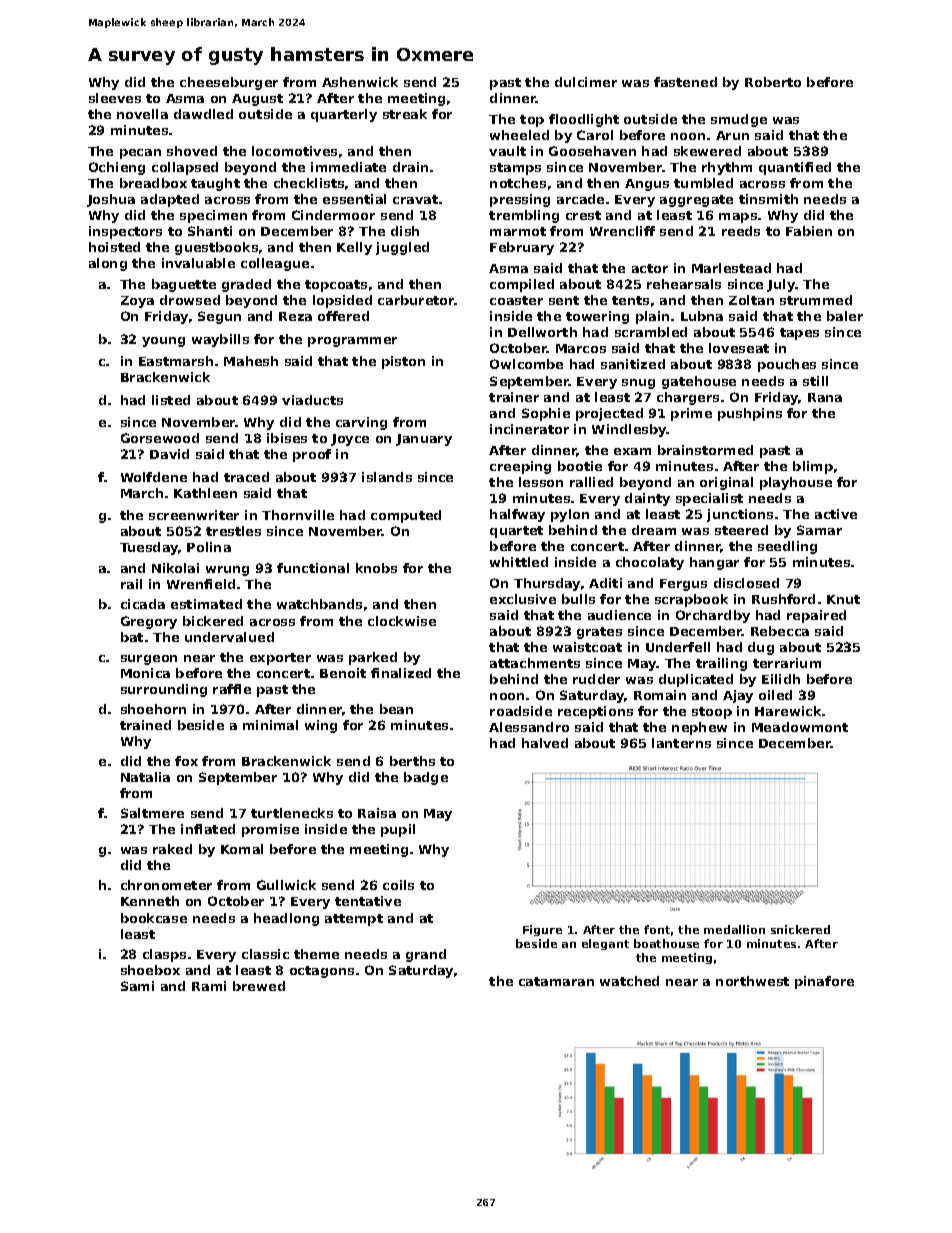 This page has height=1233, width=952. What do you see at coordinates (154, 918) in the page?
I see `bookcase` at bounding box center [154, 918].
